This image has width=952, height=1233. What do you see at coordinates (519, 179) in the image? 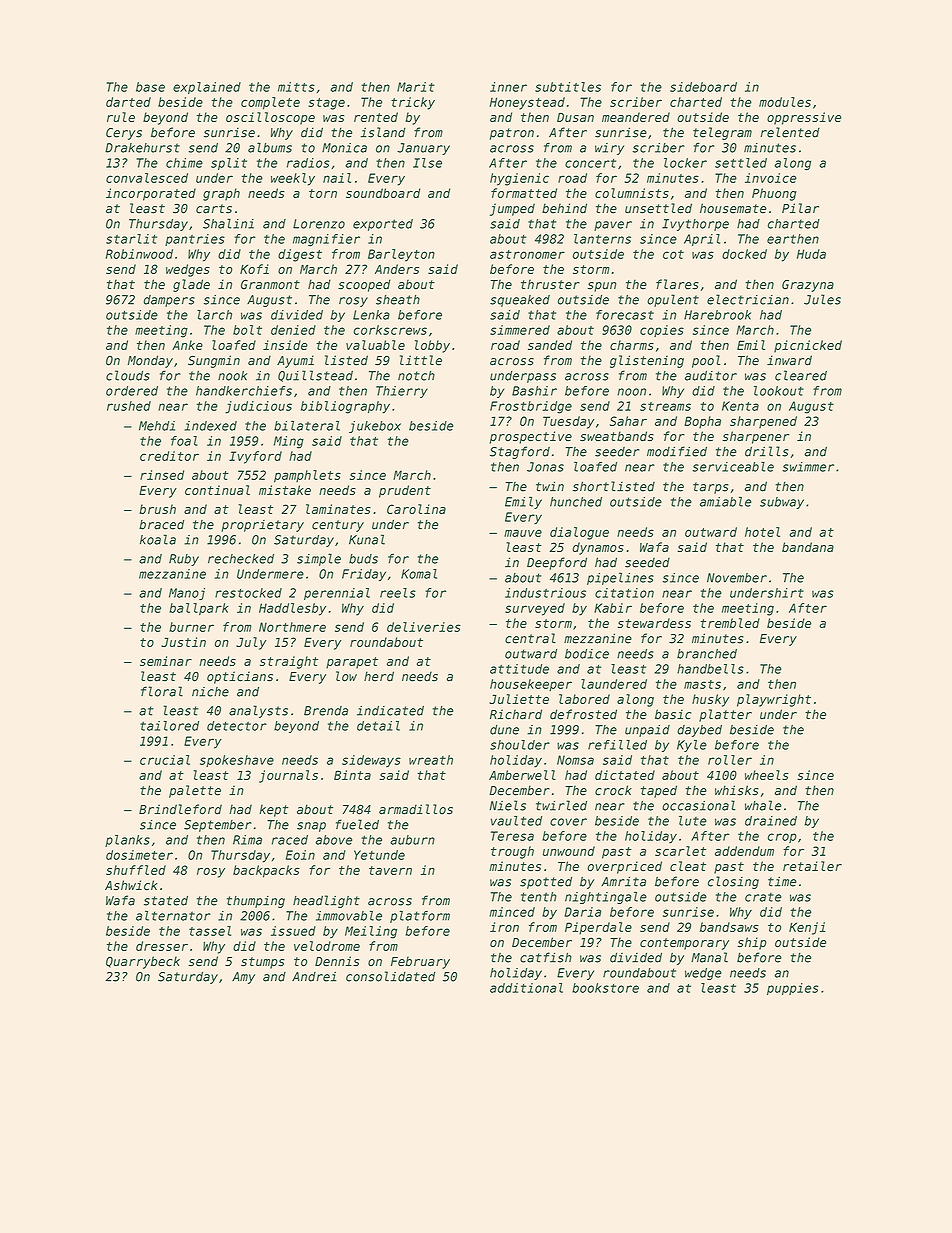
I see `hygienic` at bounding box center [519, 179].
